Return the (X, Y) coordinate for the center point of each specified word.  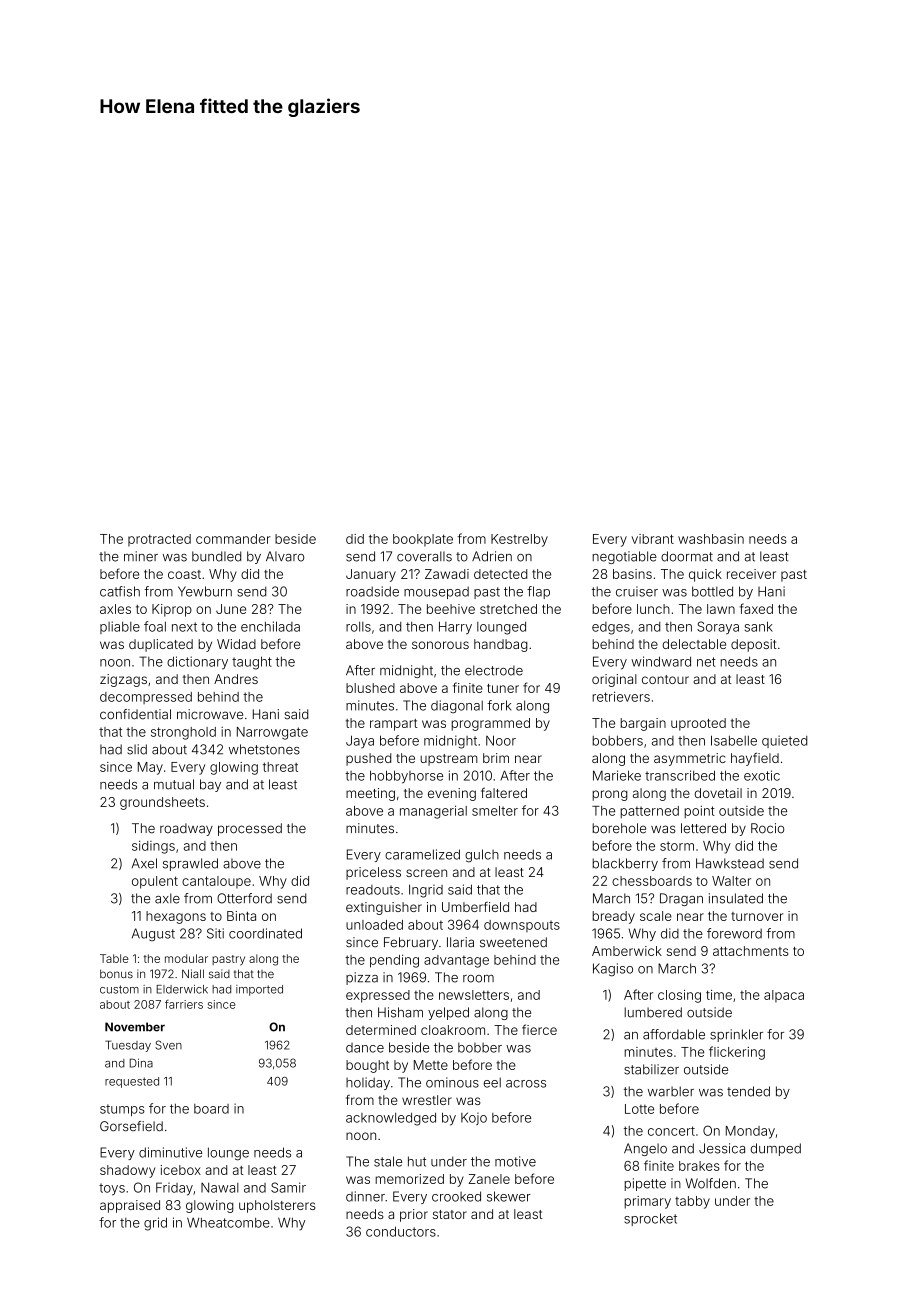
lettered (703, 828)
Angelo (645, 1149)
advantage (456, 961)
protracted (159, 540)
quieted (784, 741)
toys (112, 1189)
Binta (241, 916)
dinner (365, 1196)
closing (679, 996)
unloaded (374, 925)
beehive (451, 609)
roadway (186, 829)
